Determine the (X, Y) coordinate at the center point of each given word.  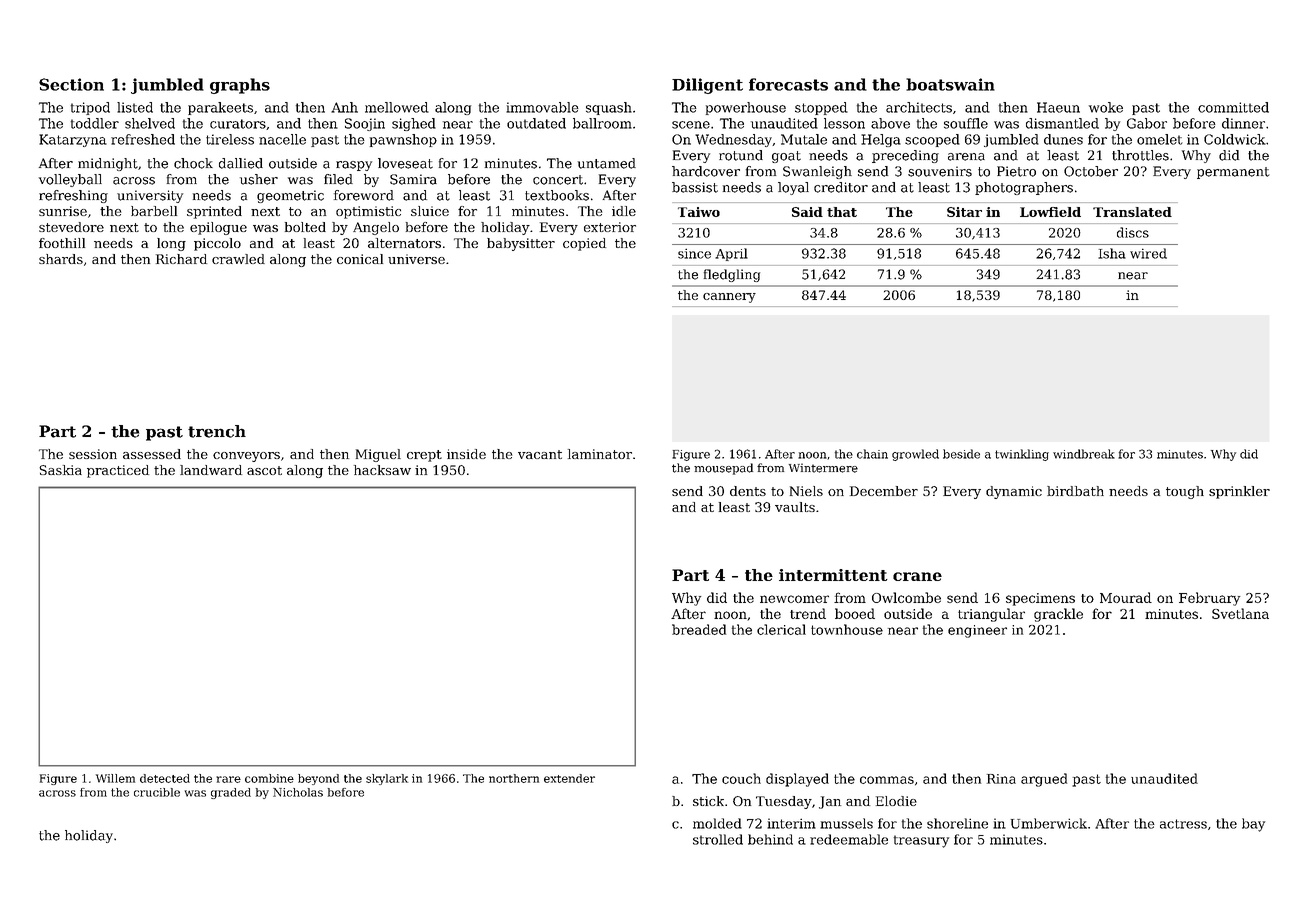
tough (1185, 492)
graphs (240, 86)
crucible (157, 792)
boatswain (950, 84)
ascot (264, 470)
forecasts (788, 84)
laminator (600, 454)
